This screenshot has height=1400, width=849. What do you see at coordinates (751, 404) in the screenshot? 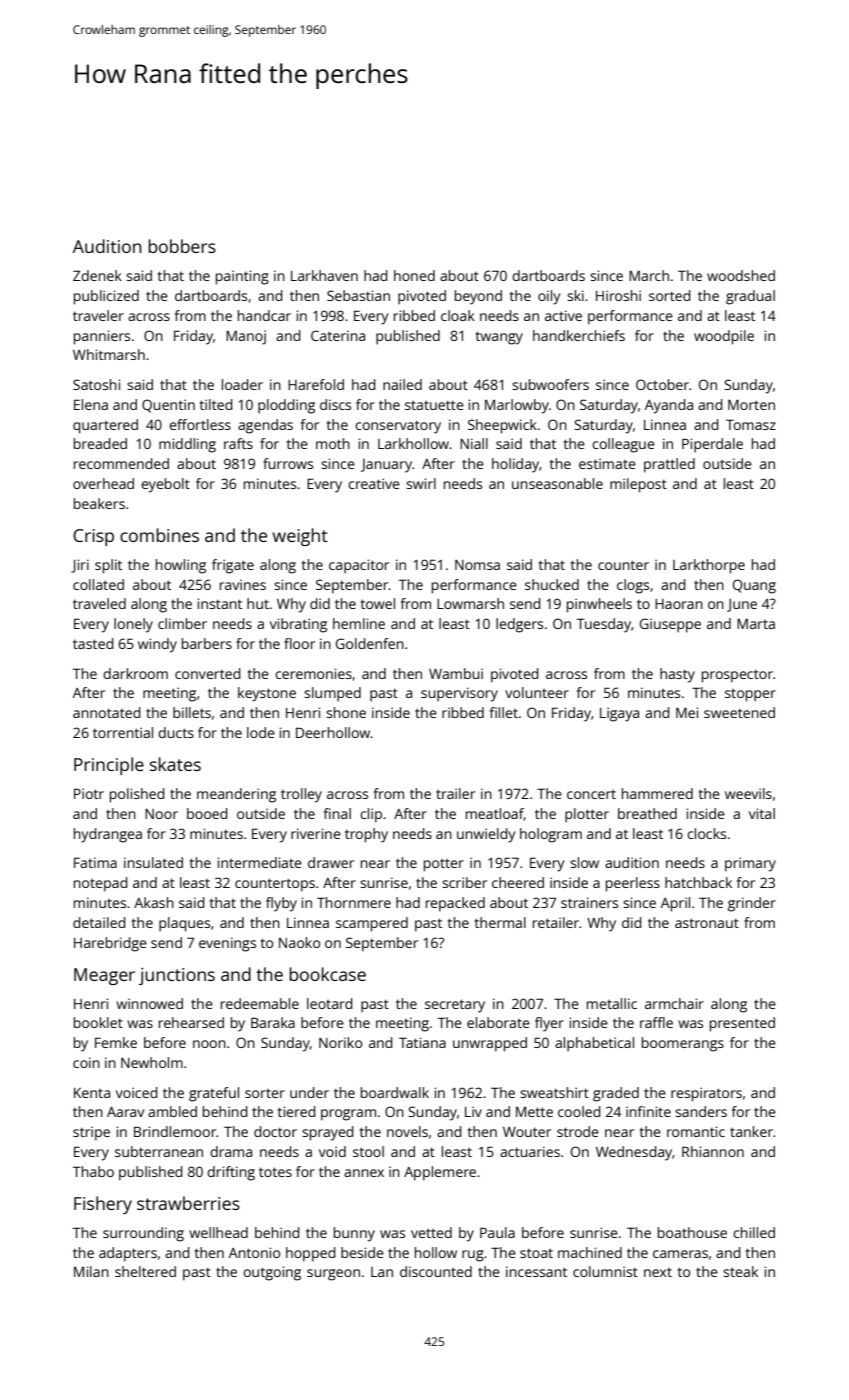
I see `Morten` at bounding box center [751, 404].
